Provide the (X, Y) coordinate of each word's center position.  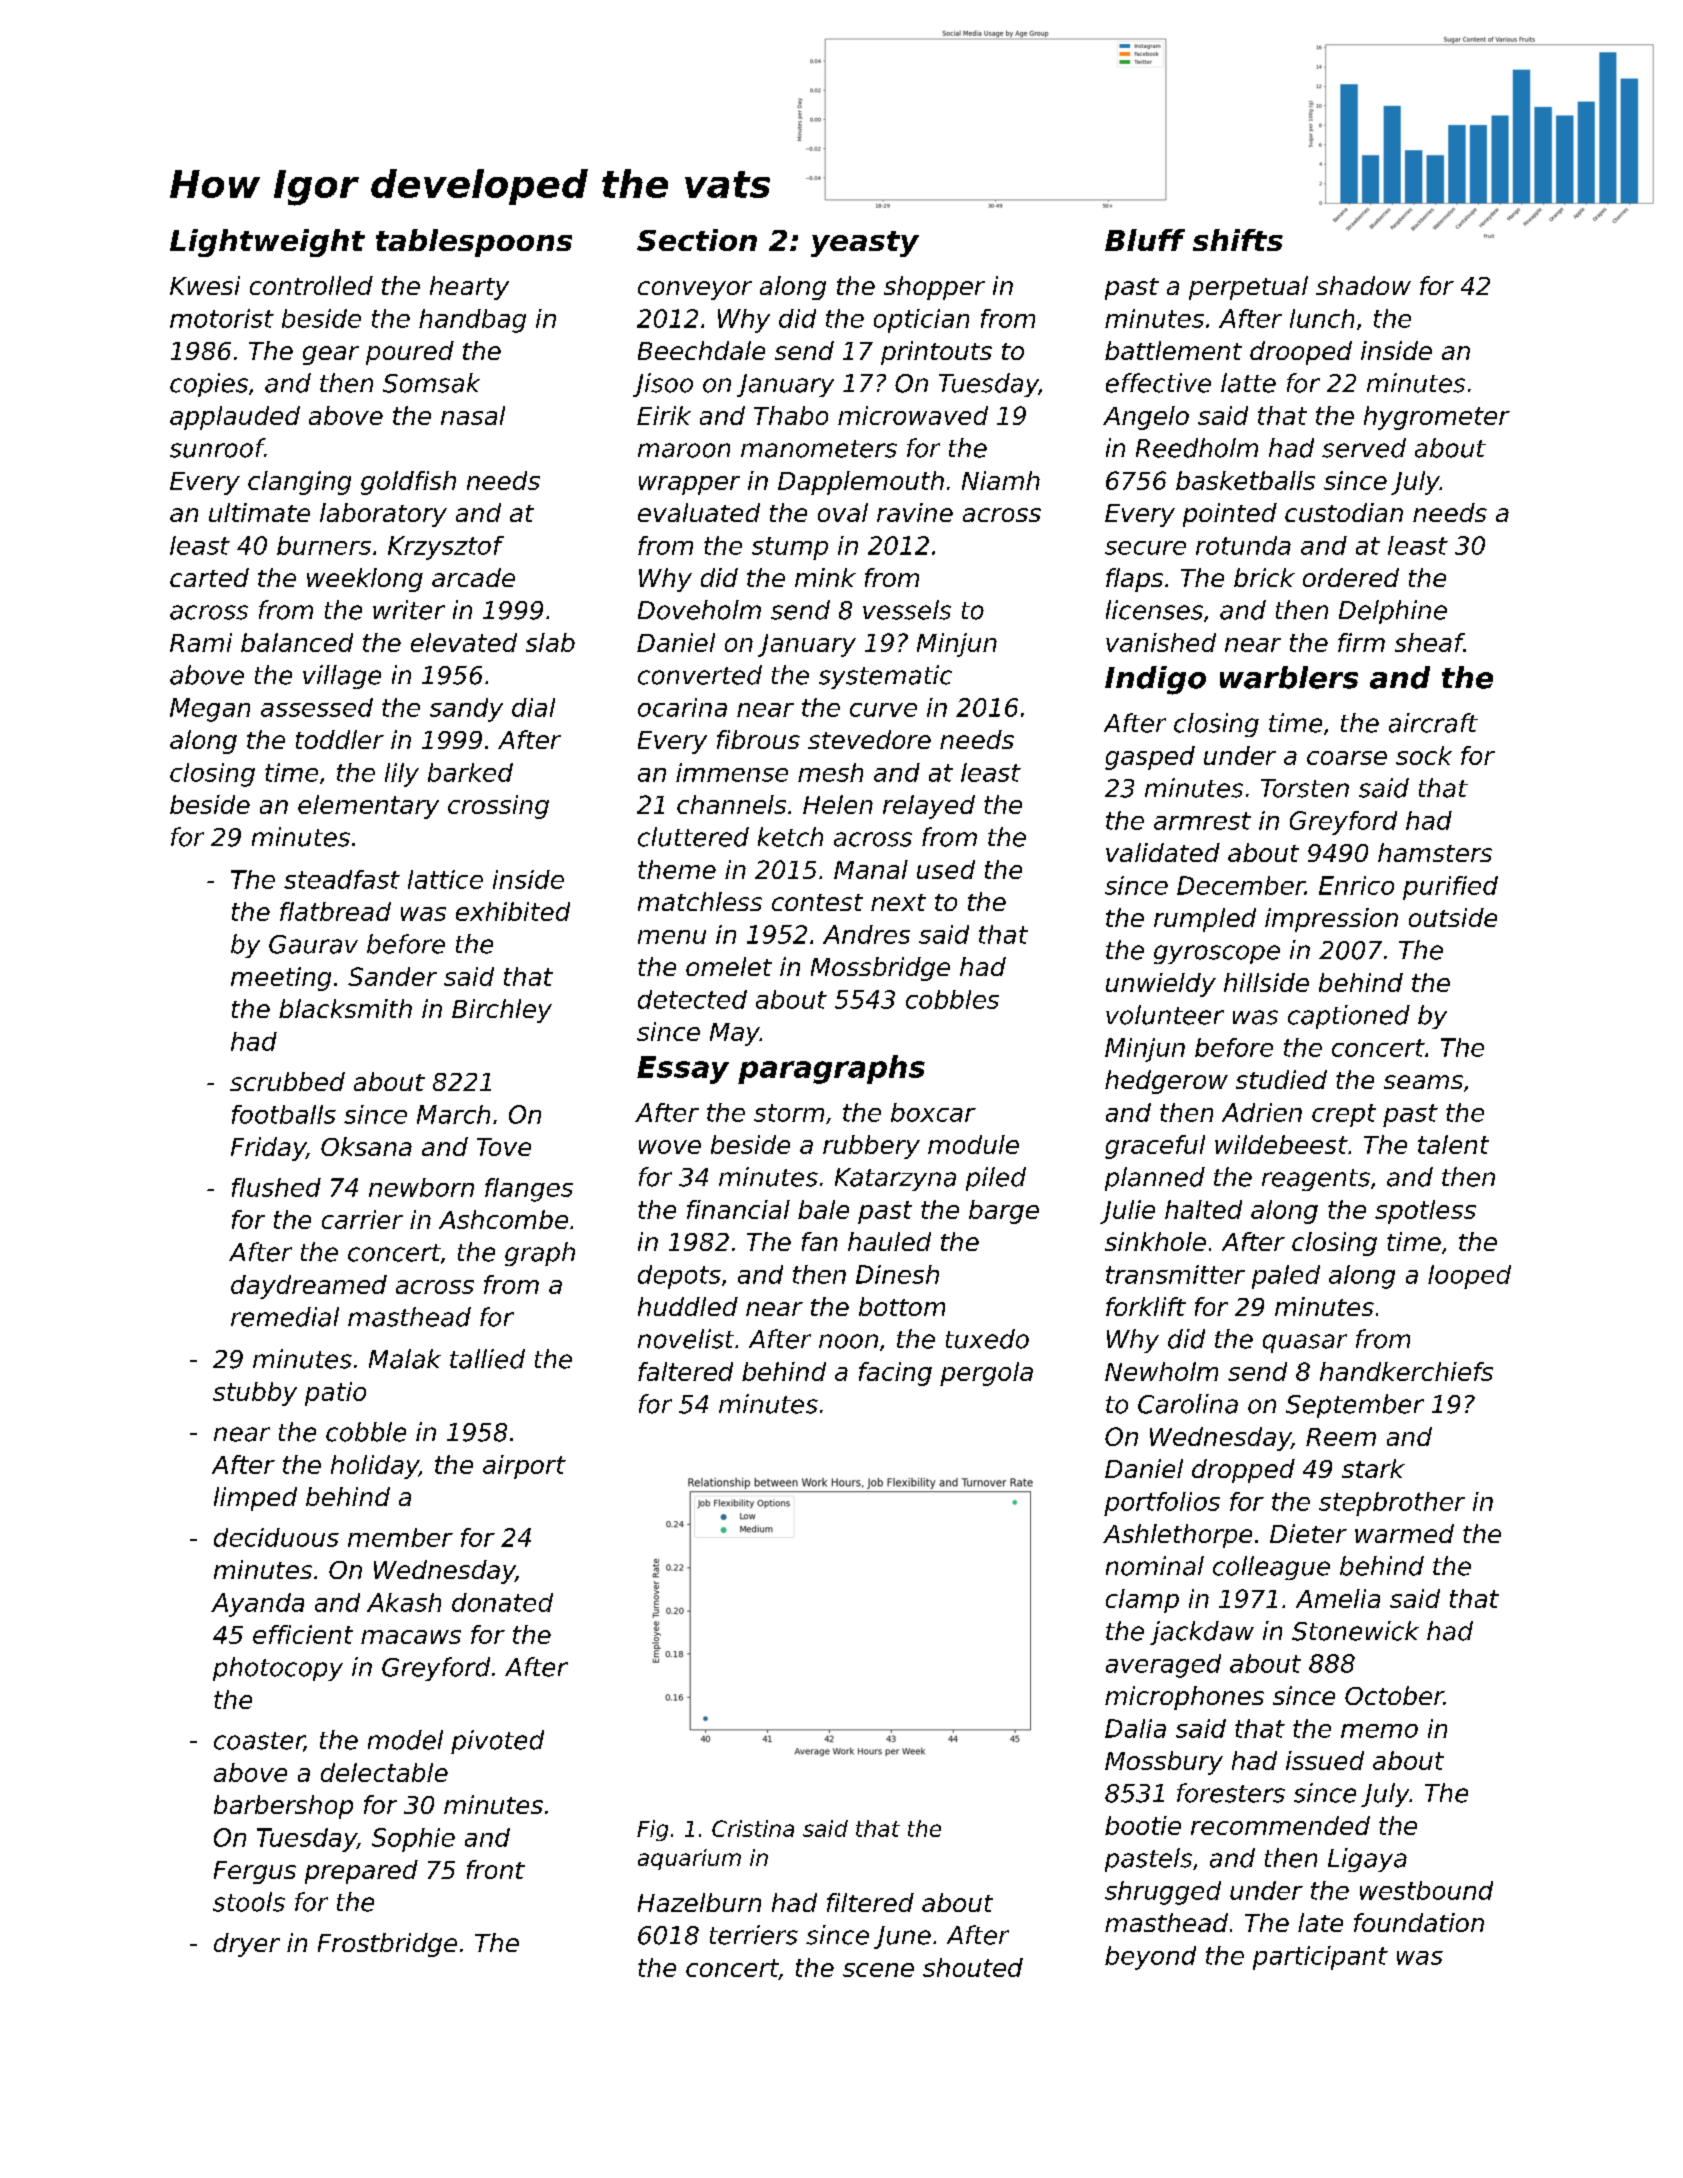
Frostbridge (387, 1945)
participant (1320, 1958)
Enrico (1356, 885)
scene (878, 1970)
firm (1361, 642)
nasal (473, 415)
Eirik (664, 415)
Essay (683, 1070)
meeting (281, 979)
